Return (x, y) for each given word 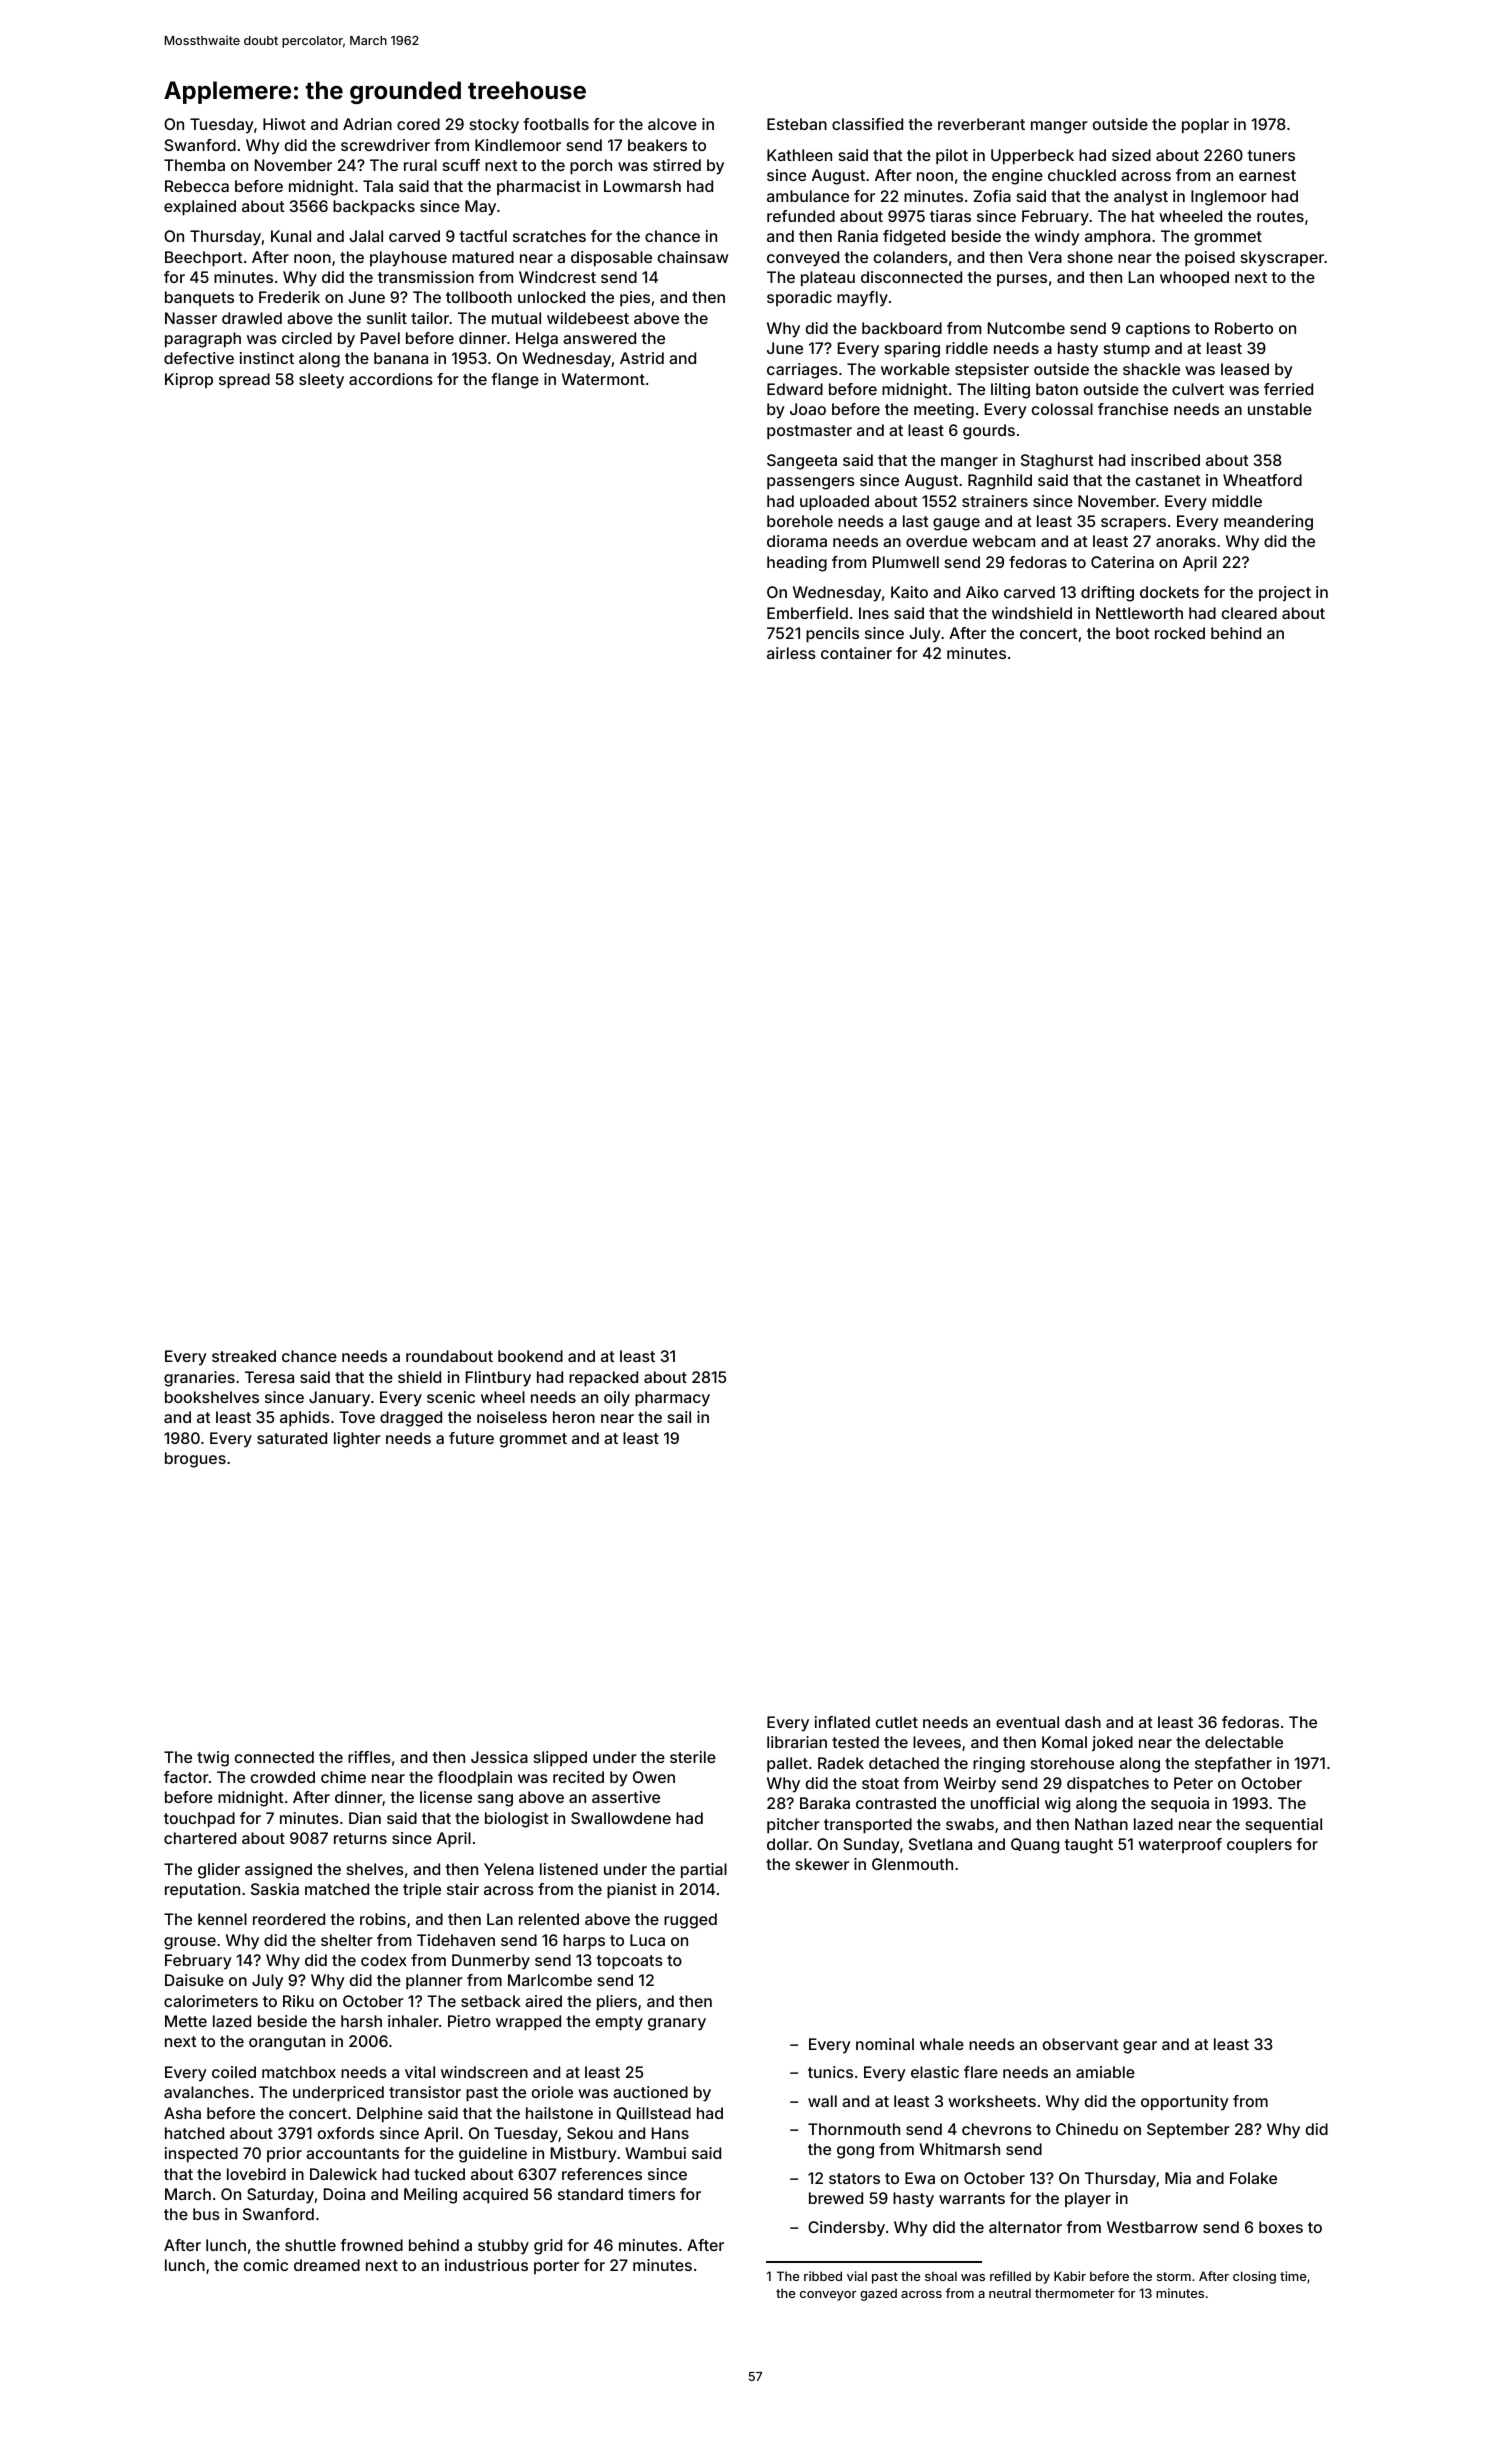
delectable (1244, 1742)
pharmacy (672, 1399)
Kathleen (799, 155)
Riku (298, 2001)
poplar (1205, 126)
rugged (690, 1921)
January (339, 1399)
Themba (194, 165)
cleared (1249, 613)
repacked (603, 1379)
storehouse (1072, 1763)
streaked (244, 1356)
